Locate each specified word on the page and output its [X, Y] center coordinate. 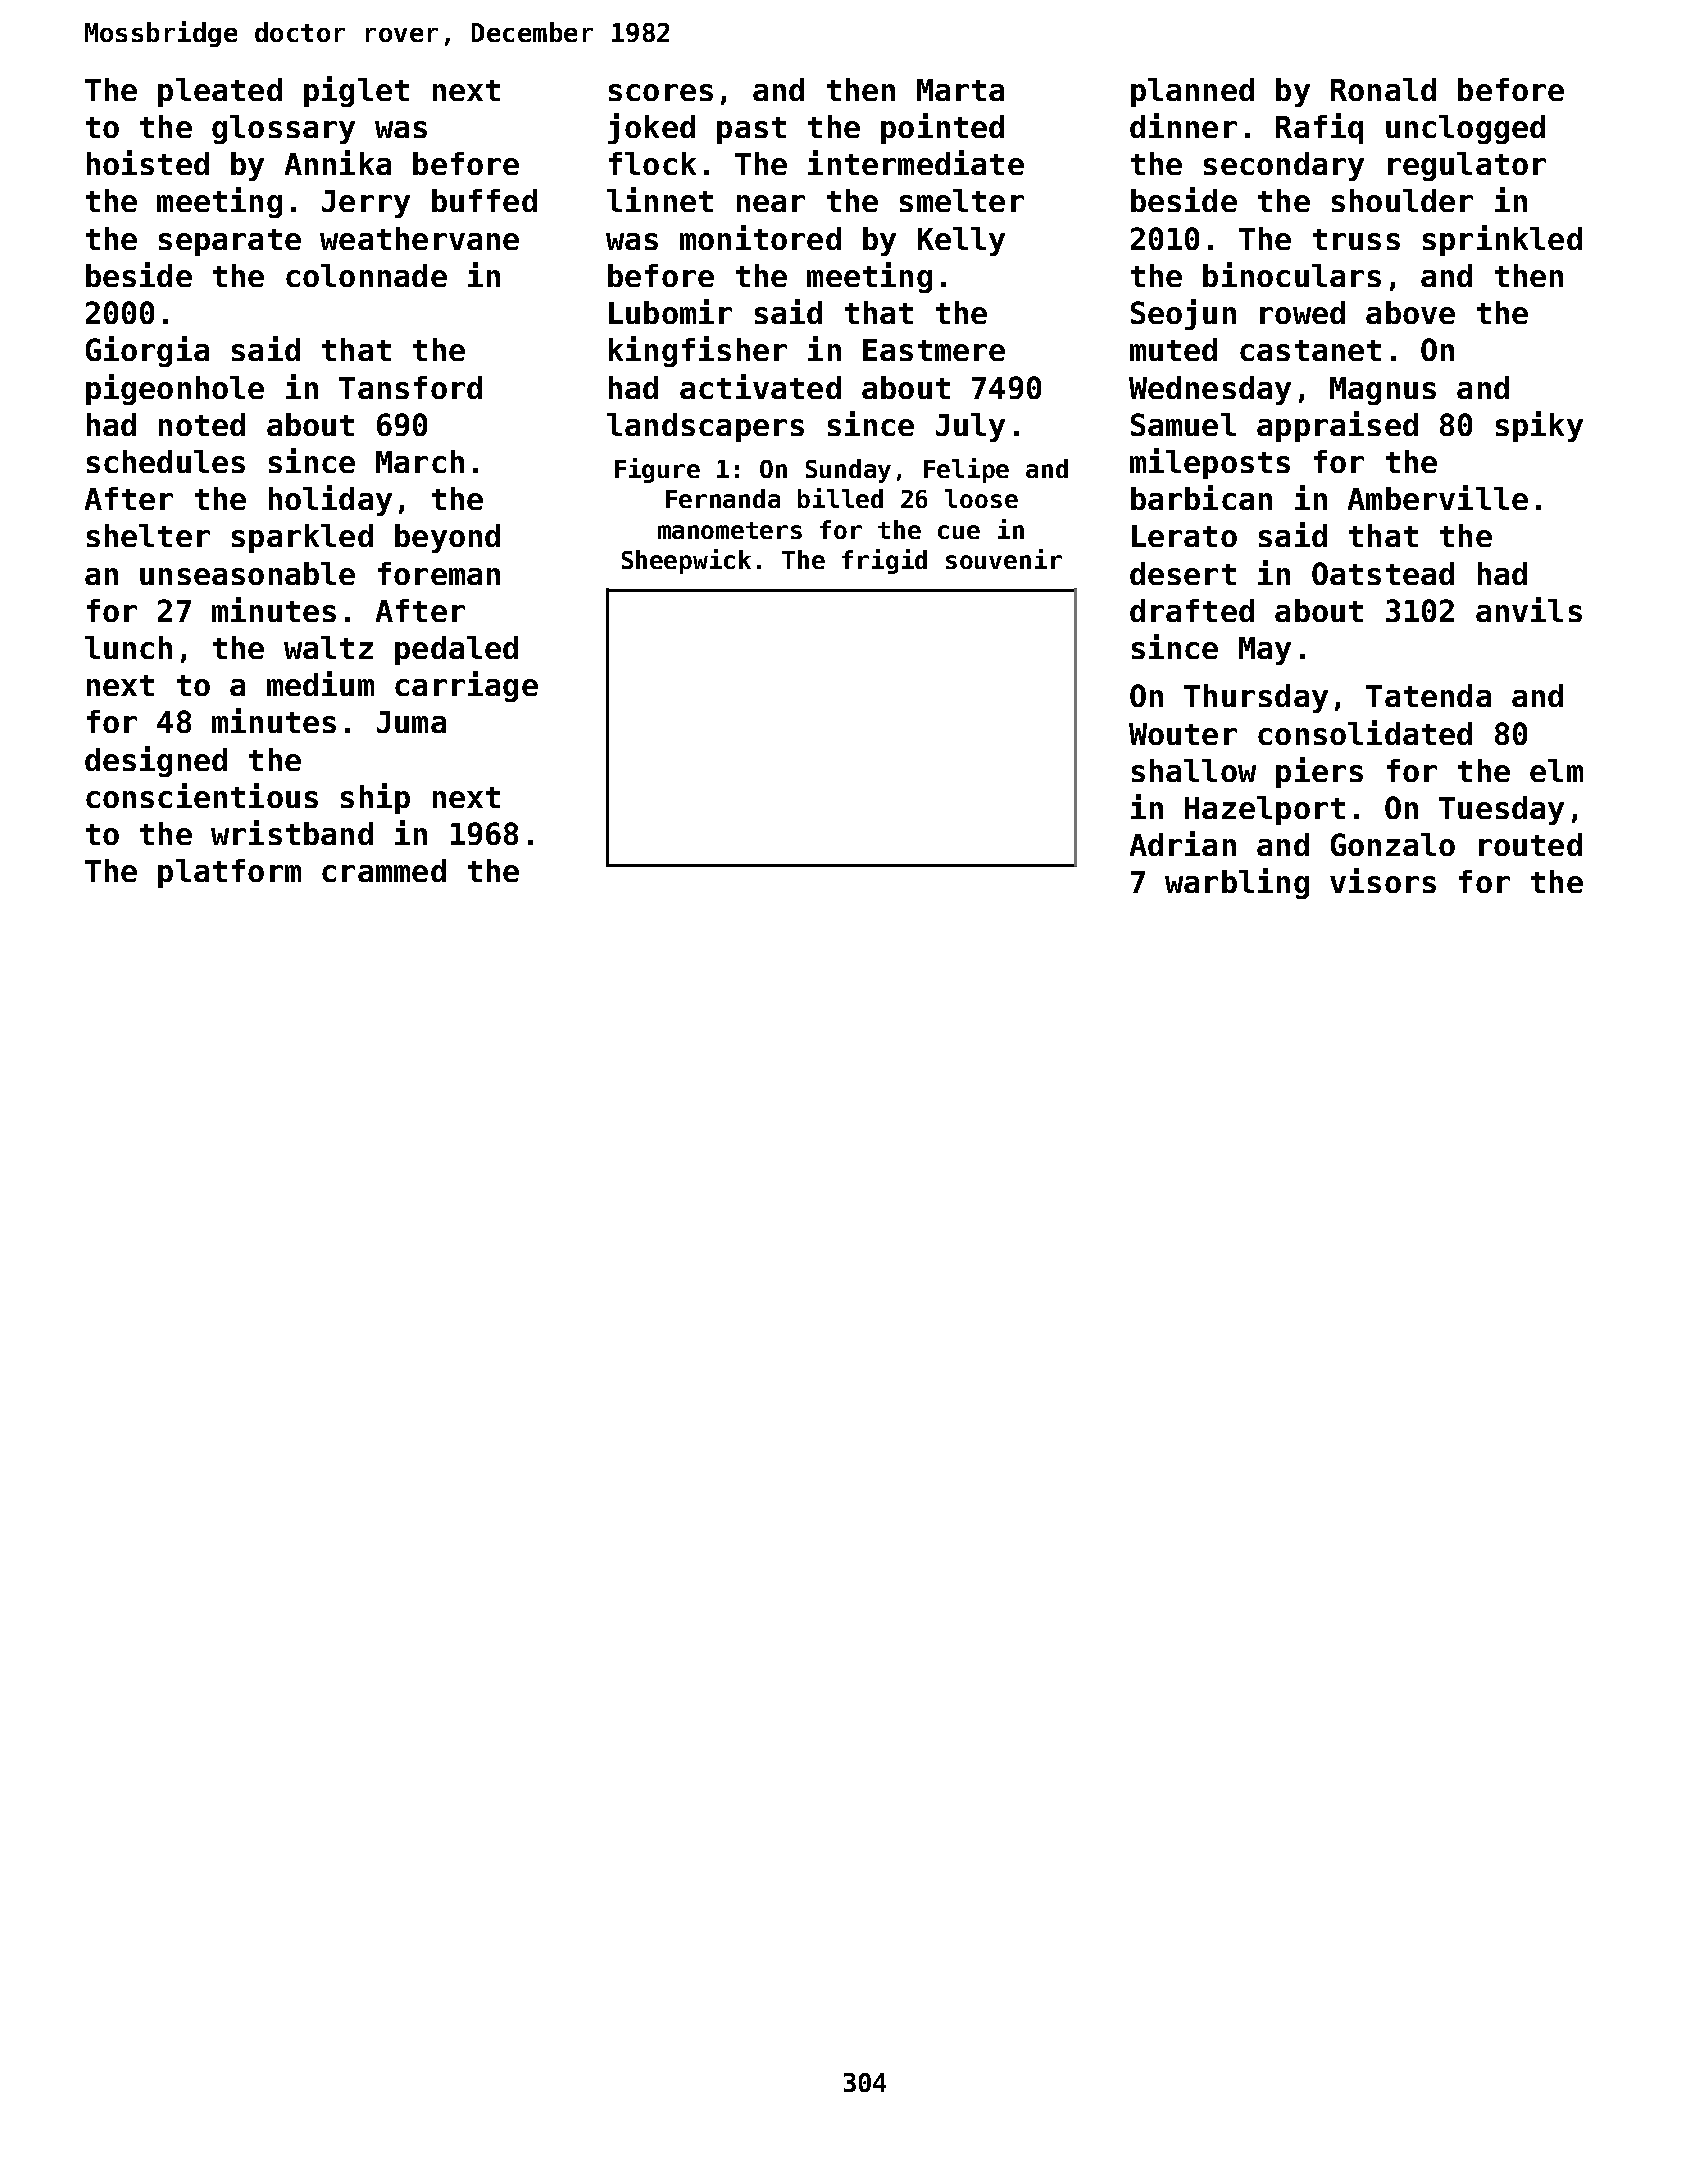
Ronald [1383, 89]
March [420, 461]
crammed [384, 870]
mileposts [1210, 463]
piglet [356, 91]
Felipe [966, 470]
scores [661, 92]
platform [229, 873]
